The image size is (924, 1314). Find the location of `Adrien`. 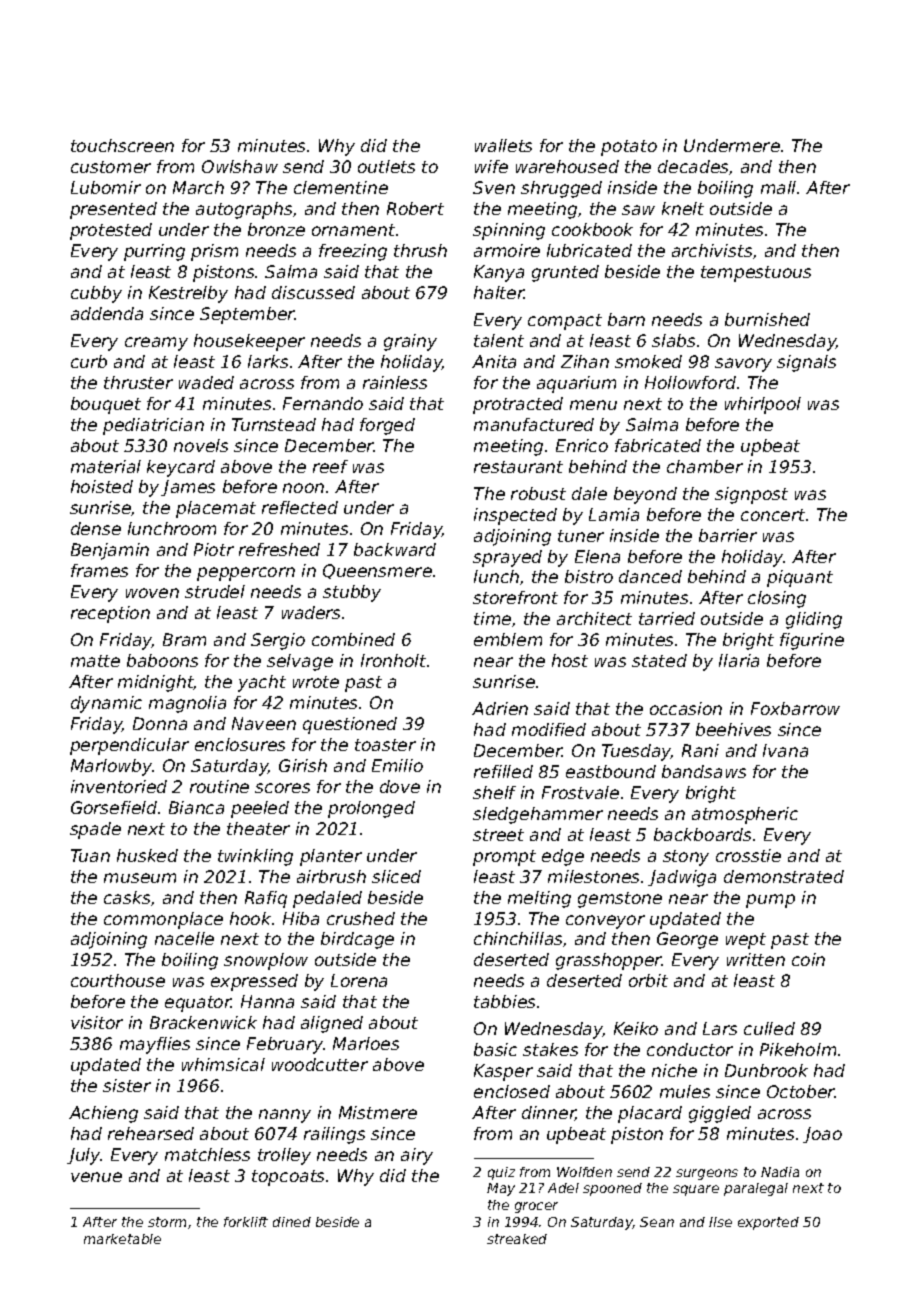

Adrien is located at coordinates (500, 708).
